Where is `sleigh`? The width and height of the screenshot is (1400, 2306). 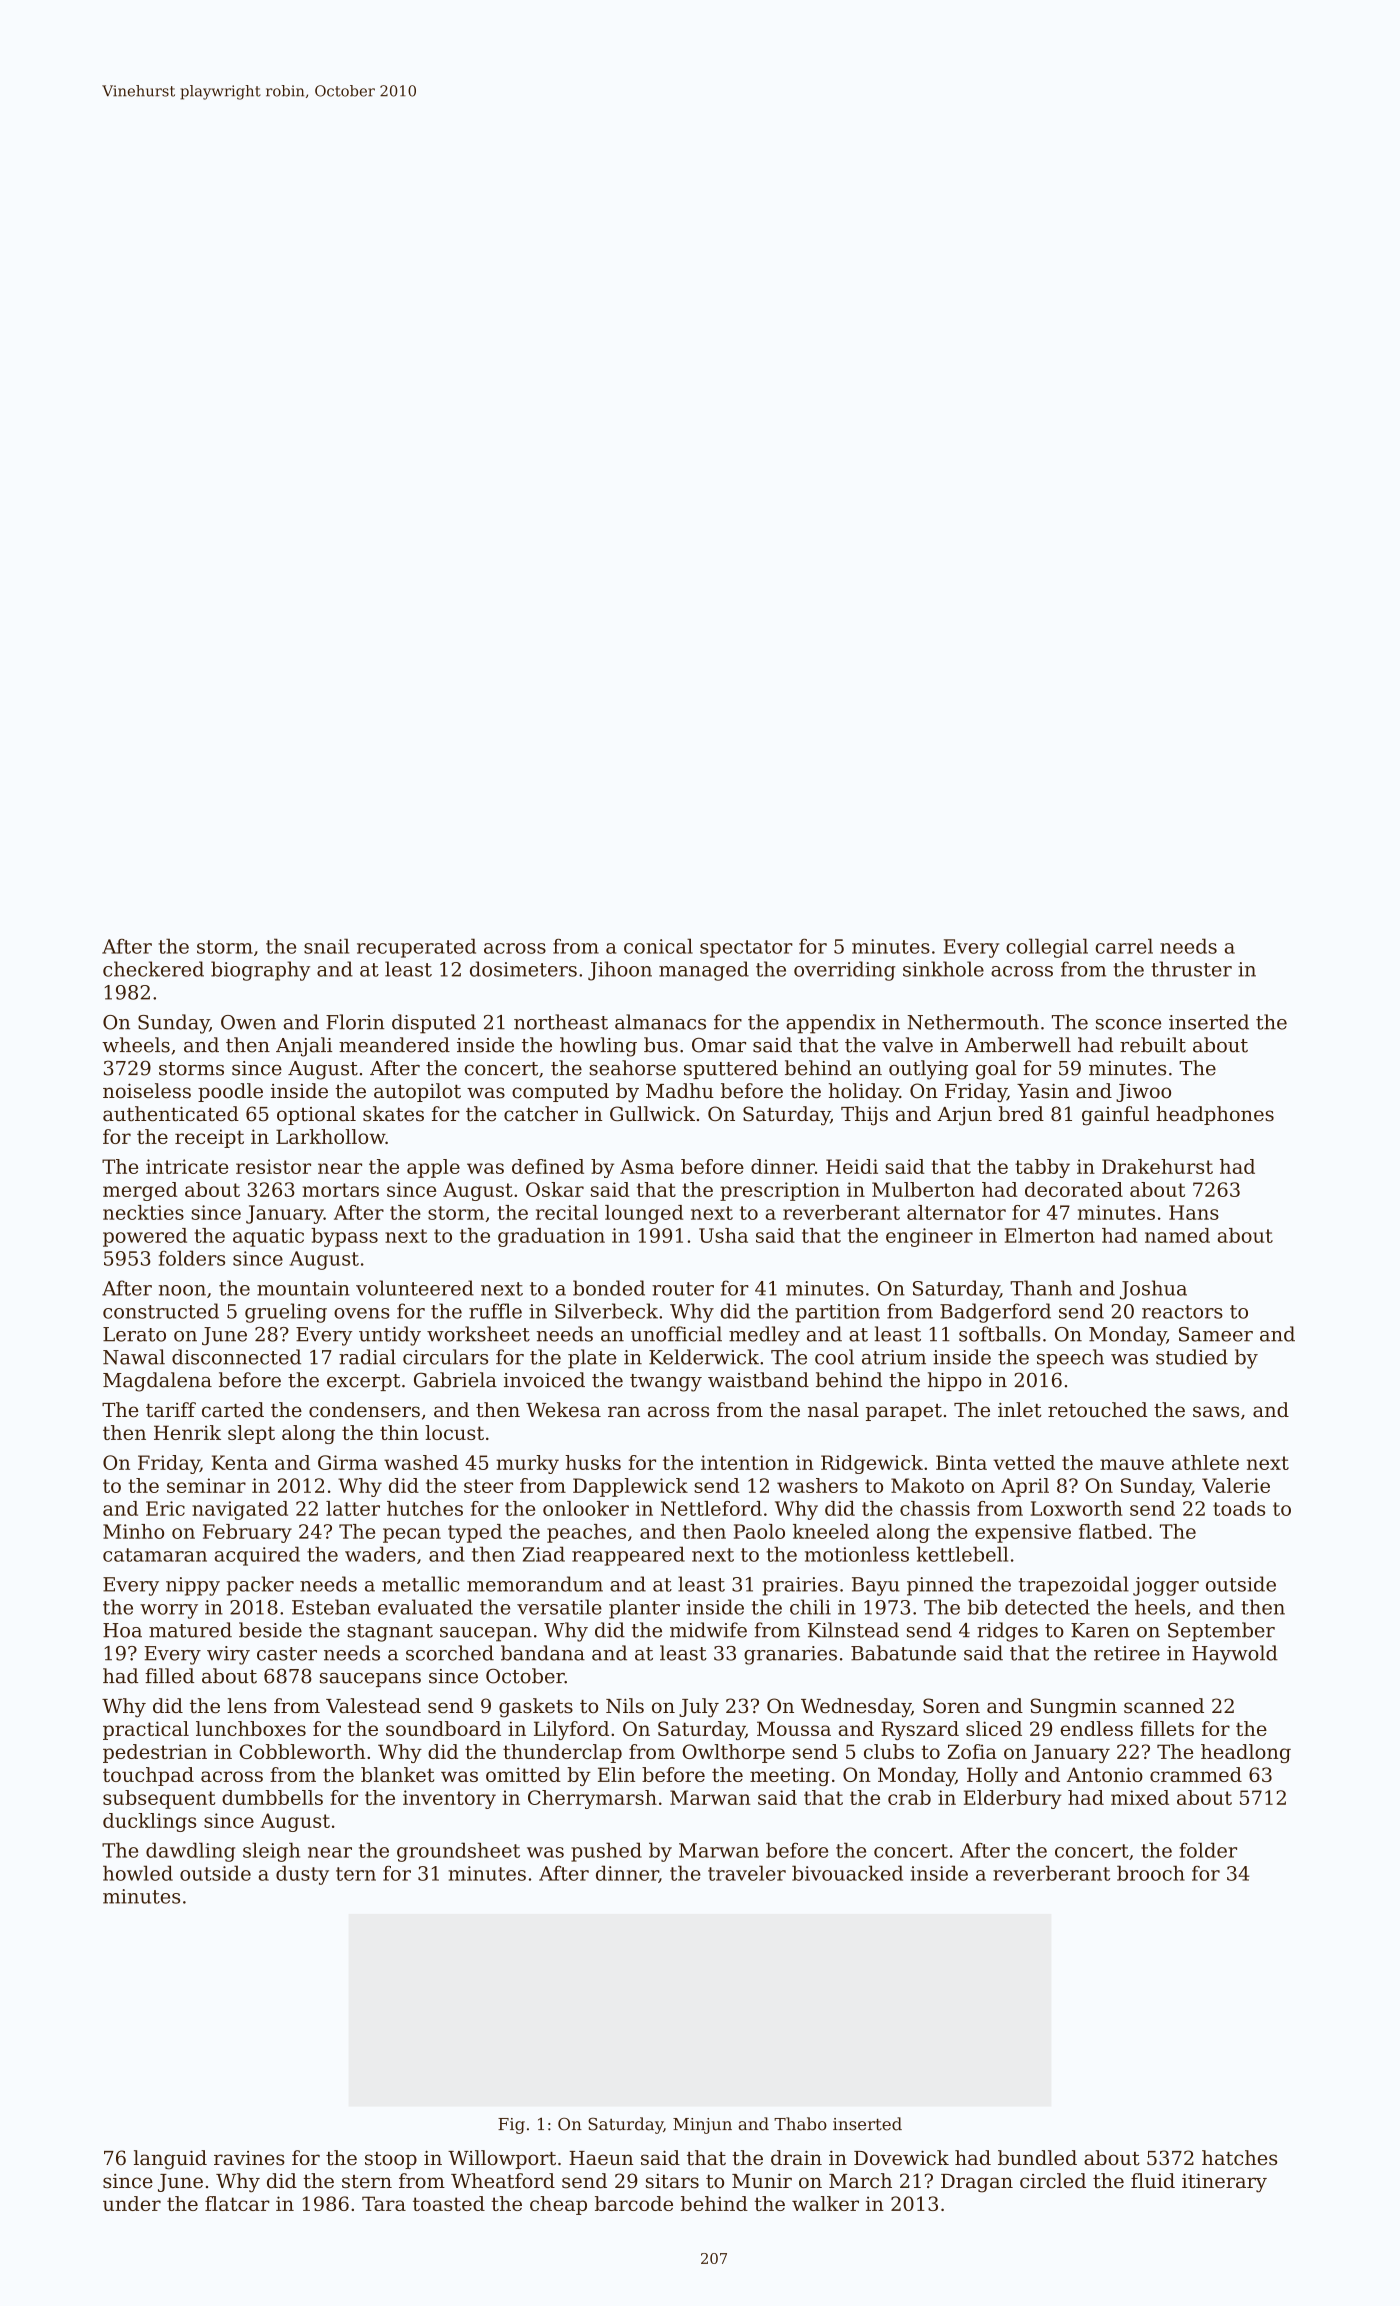
sleigh is located at coordinates (271, 1852).
